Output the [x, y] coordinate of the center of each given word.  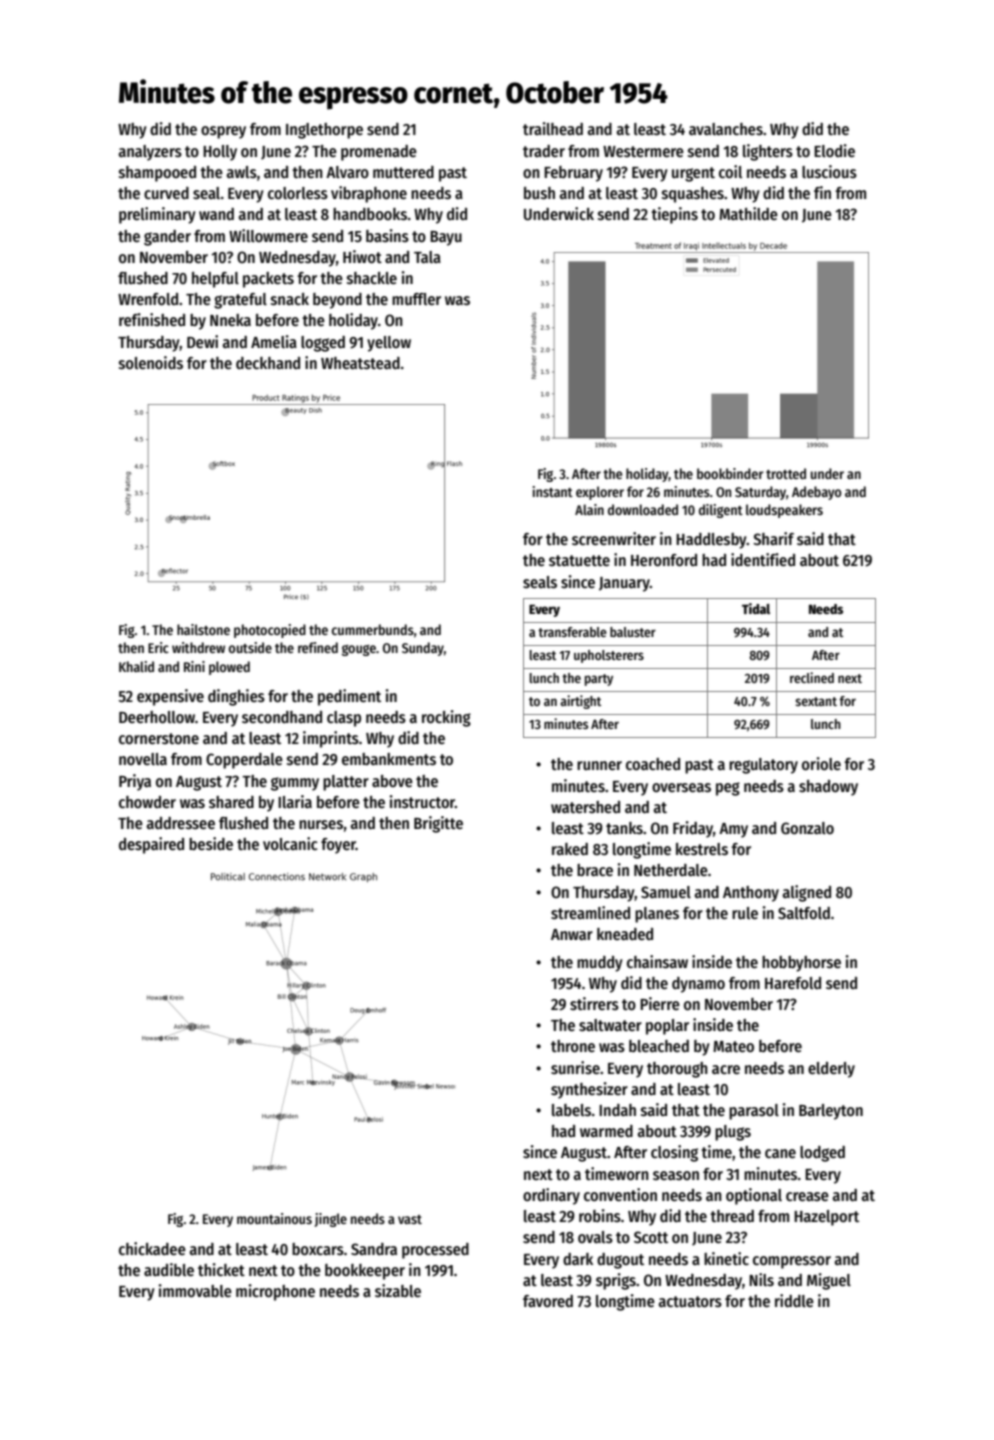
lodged [822, 1154]
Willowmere [268, 235]
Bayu [446, 238]
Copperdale [244, 761]
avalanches [726, 129]
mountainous [274, 1218]
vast [410, 1219]
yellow [389, 344]
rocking [446, 718]
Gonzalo [807, 828]
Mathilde [748, 213]
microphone [275, 1292]
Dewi [202, 341]
